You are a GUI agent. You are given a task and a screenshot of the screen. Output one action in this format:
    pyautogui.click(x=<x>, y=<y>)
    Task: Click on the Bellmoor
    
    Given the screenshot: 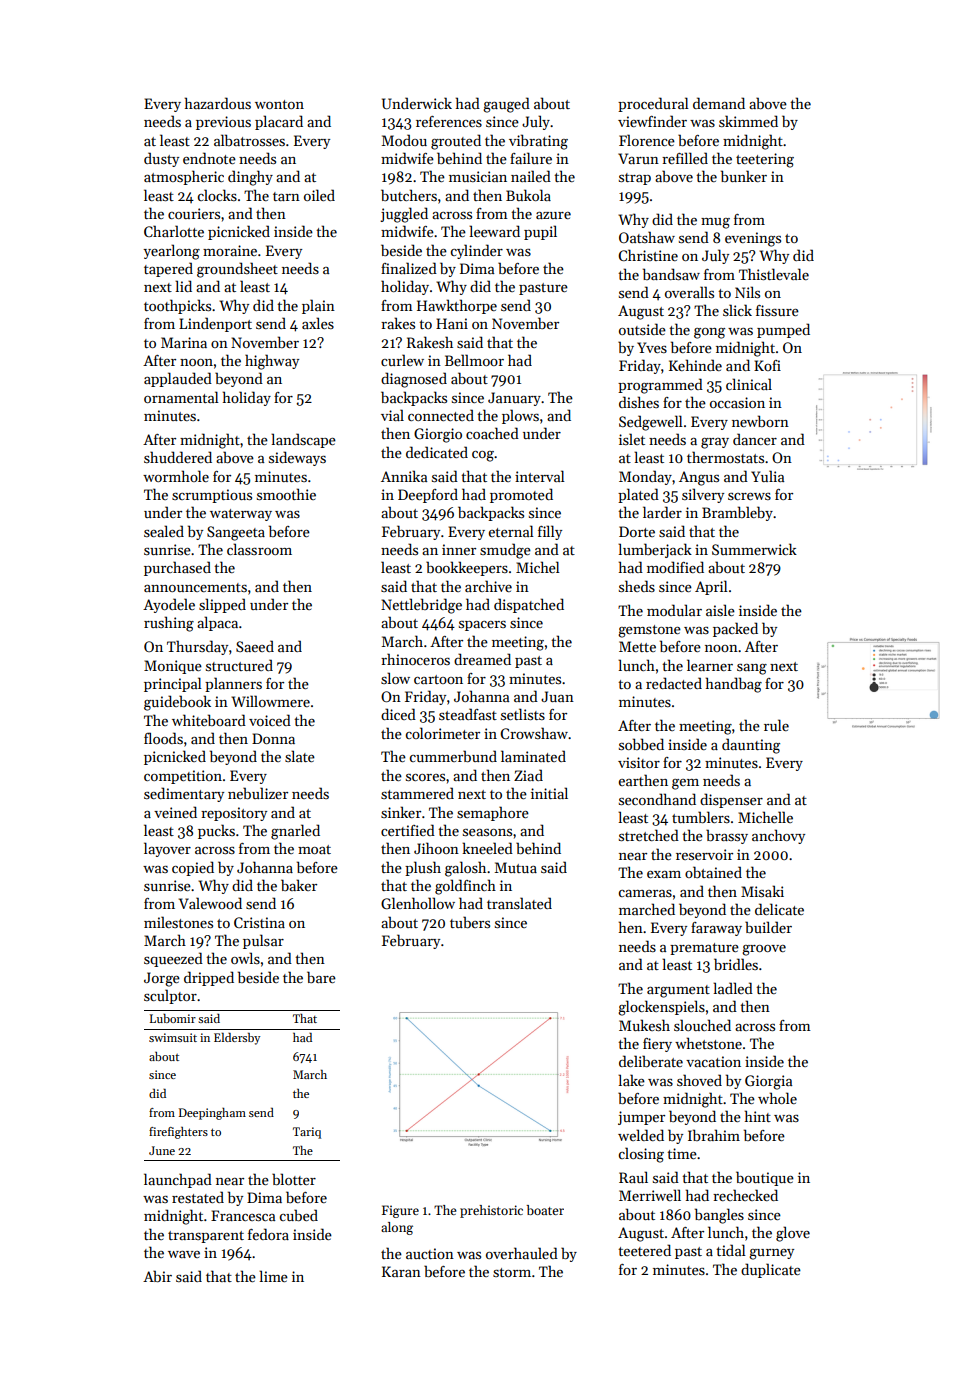 What is the action you would take?
    pyautogui.click(x=474, y=360)
